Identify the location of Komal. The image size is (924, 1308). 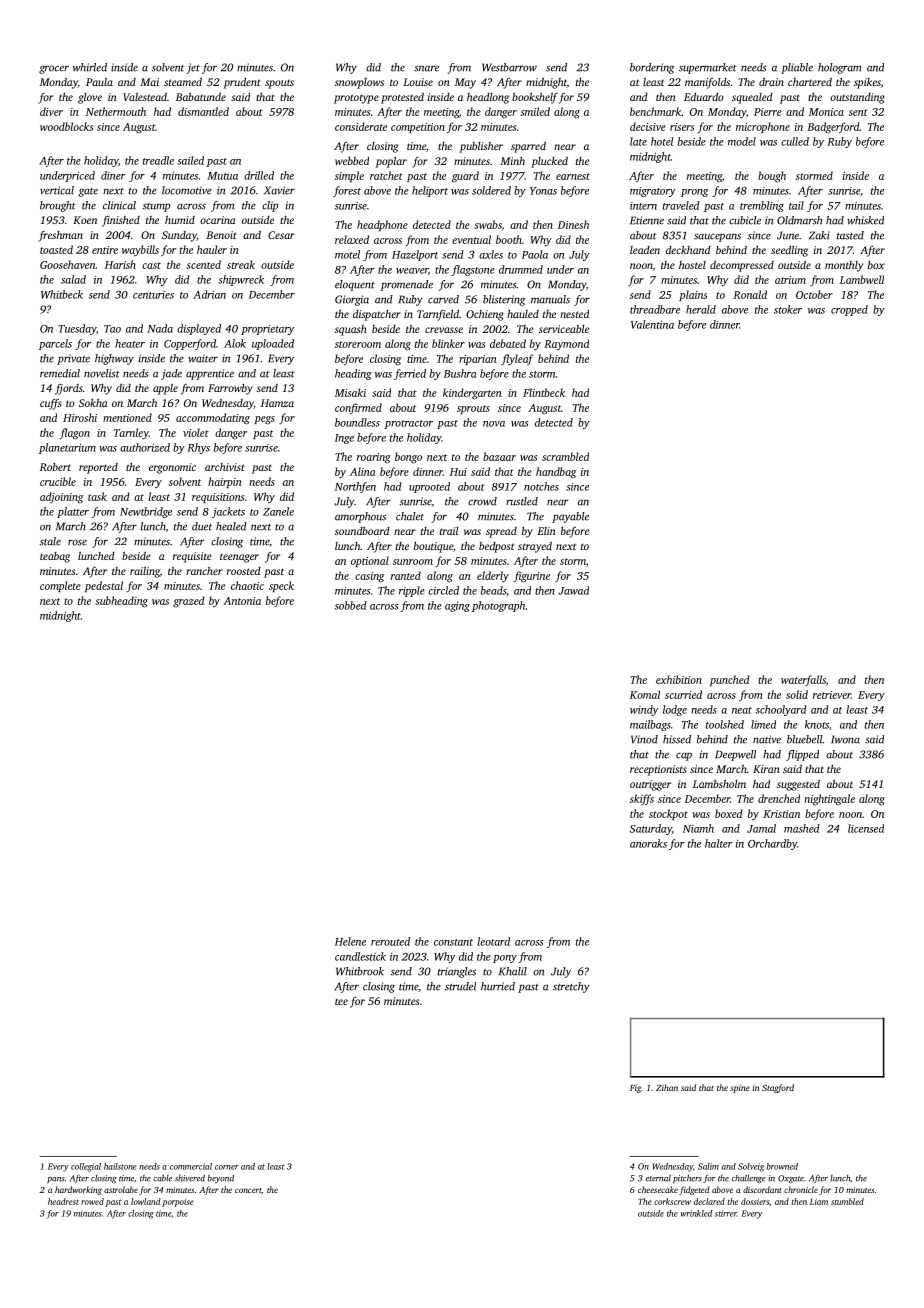
(645, 694).
